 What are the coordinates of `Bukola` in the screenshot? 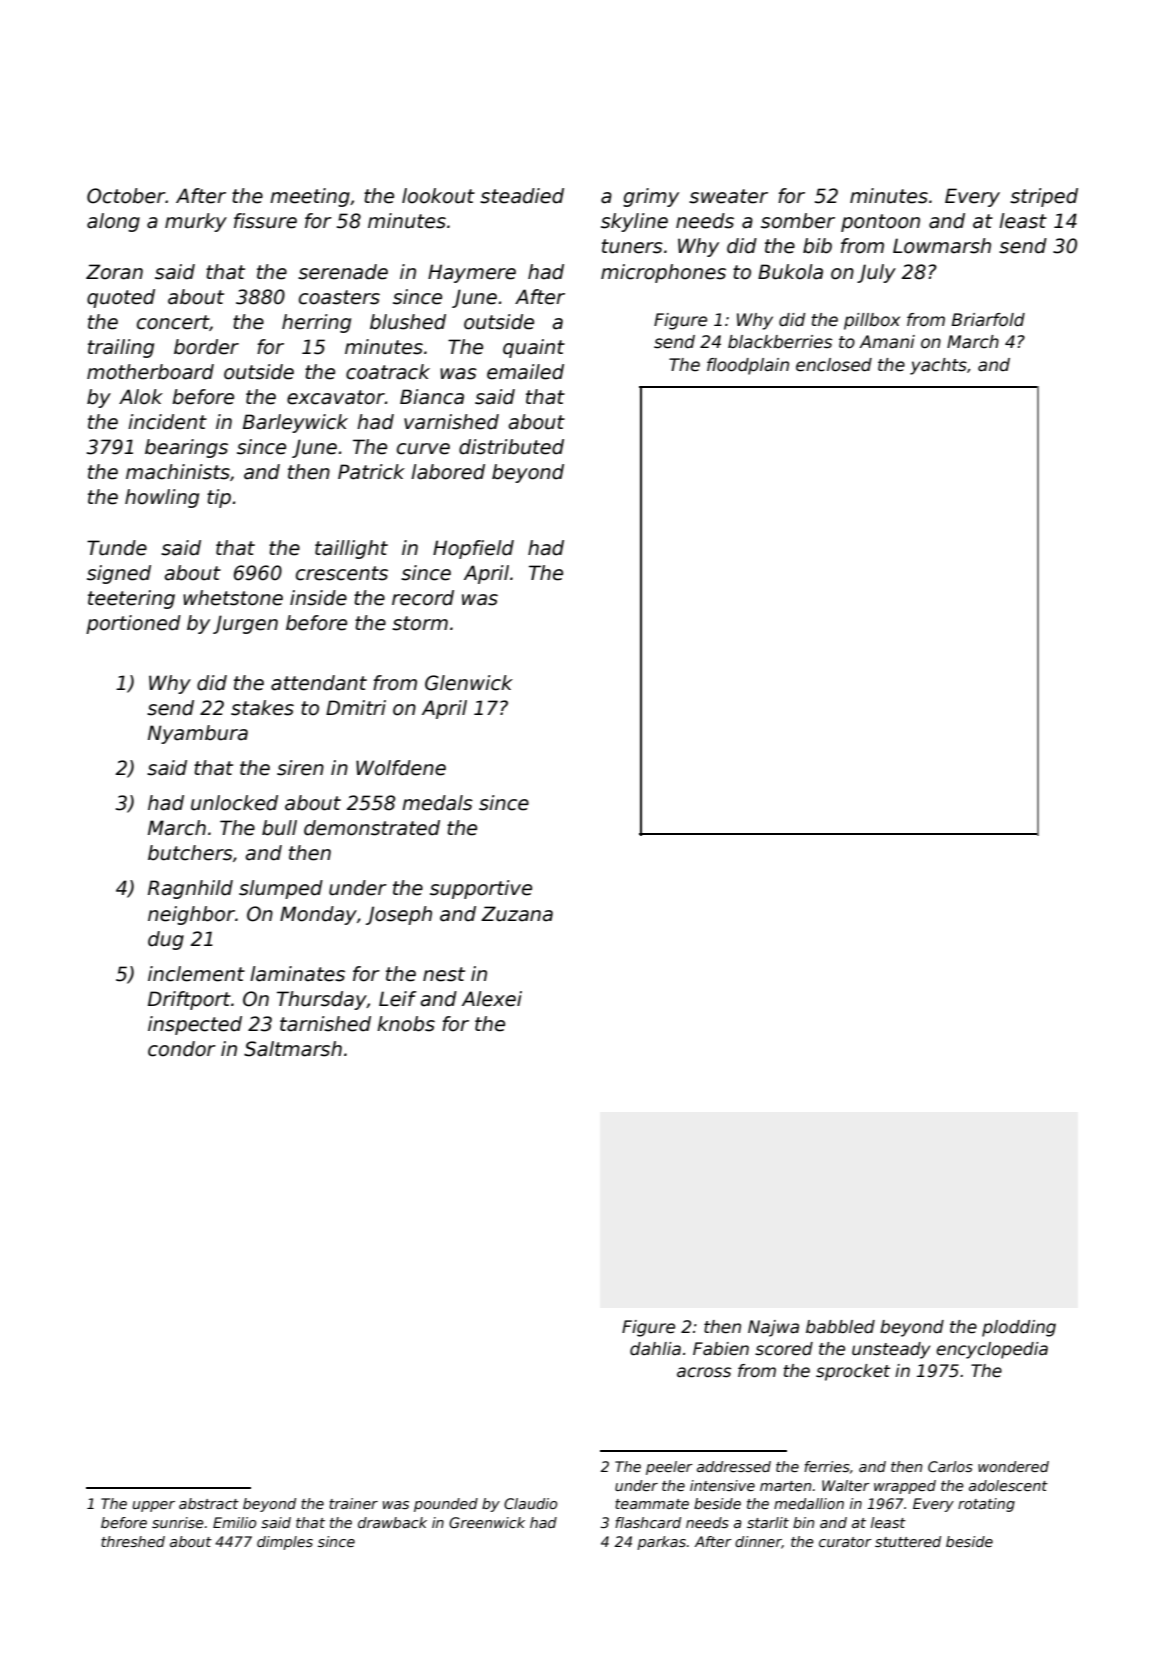 It's located at (790, 272).
